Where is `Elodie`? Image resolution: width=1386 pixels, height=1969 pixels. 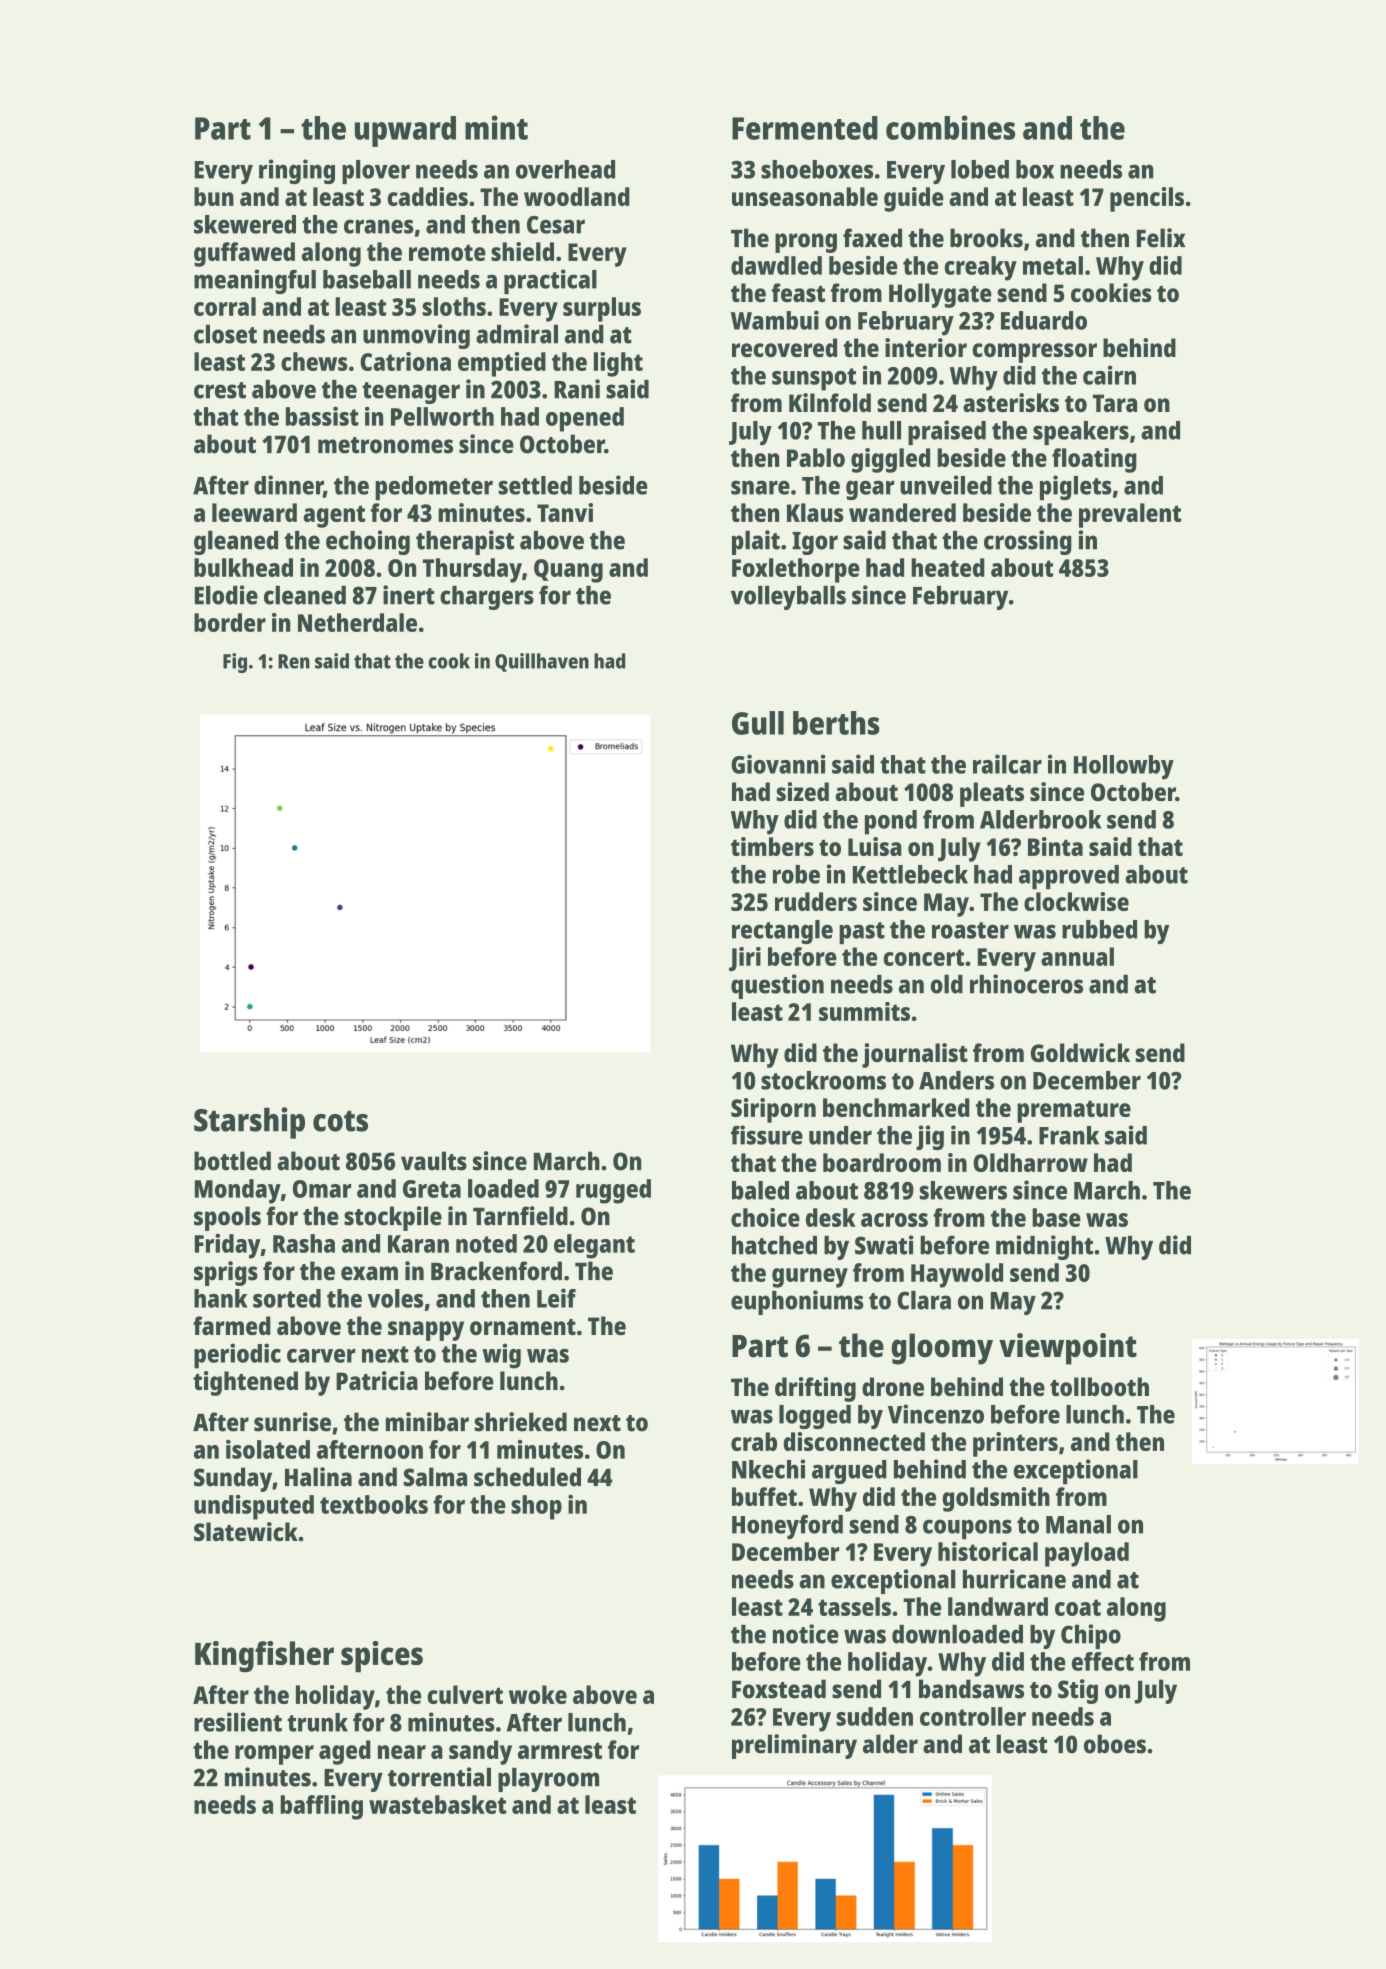
Elodie is located at coordinates (226, 595).
